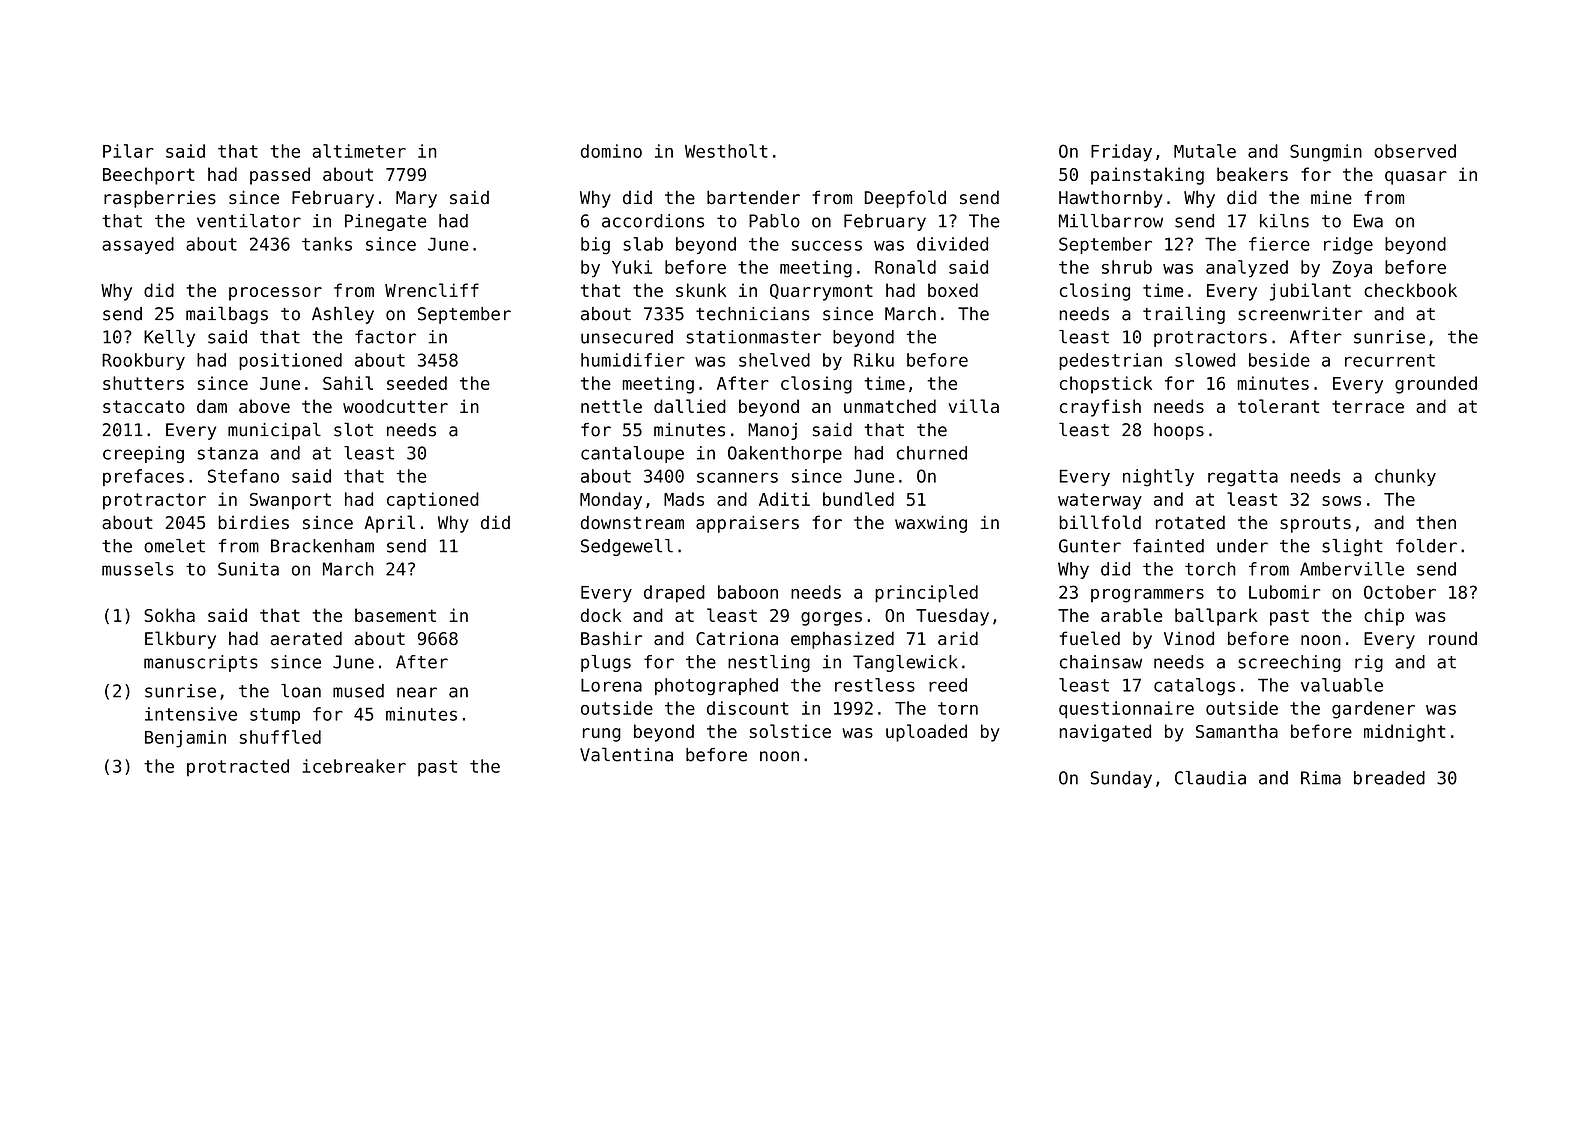  I want to click on Rookbury, so click(143, 361).
